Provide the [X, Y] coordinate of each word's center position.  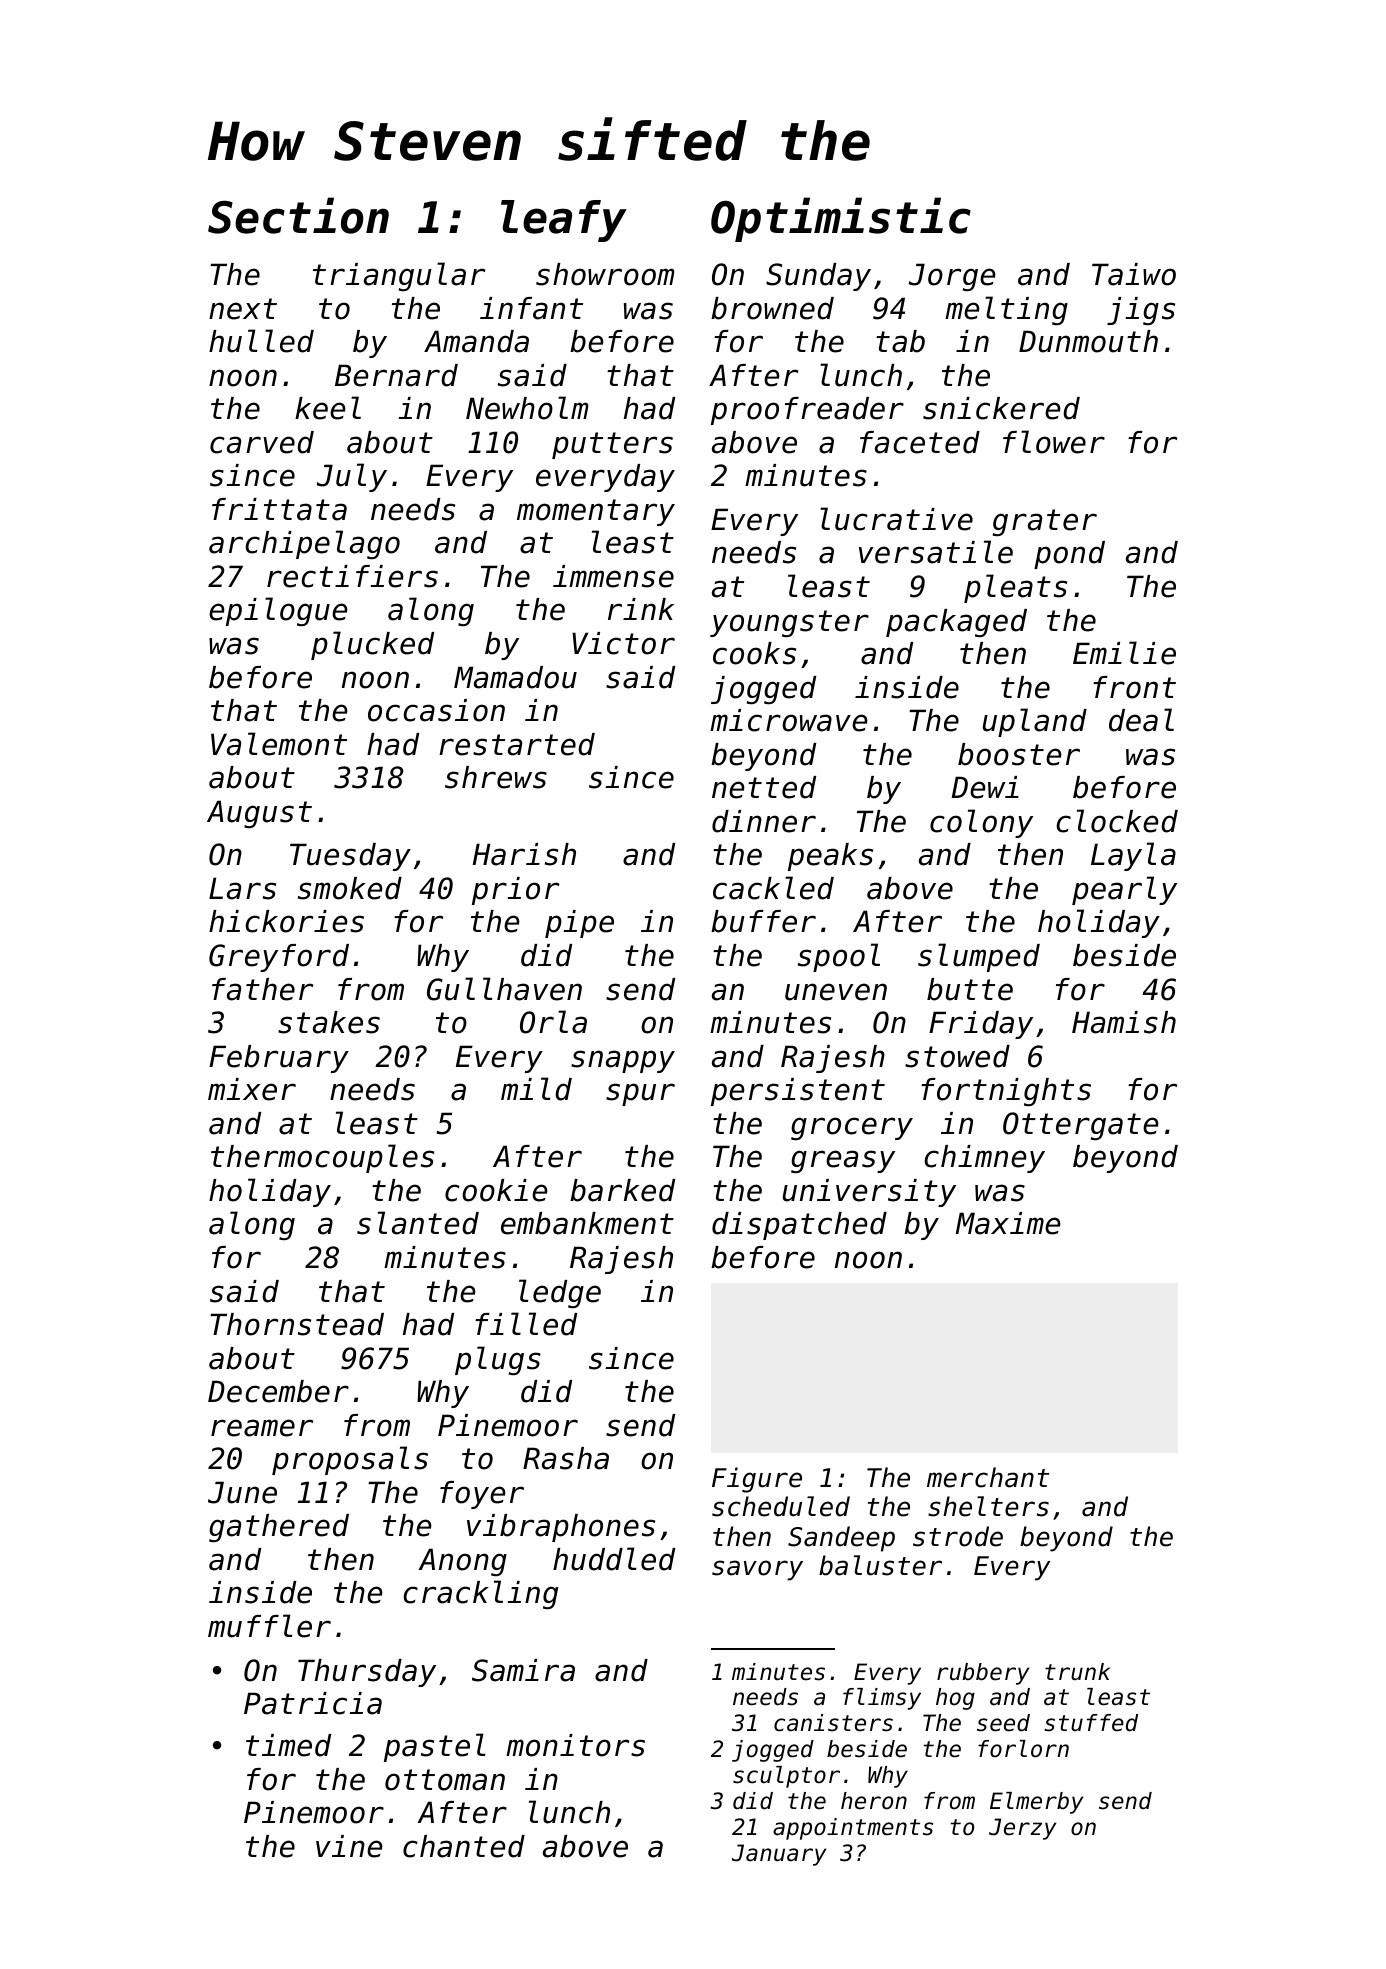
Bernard [396, 375]
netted [764, 787]
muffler [269, 1626]
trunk [1077, 1672]
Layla [1133, 856]
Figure [757, 1480]
